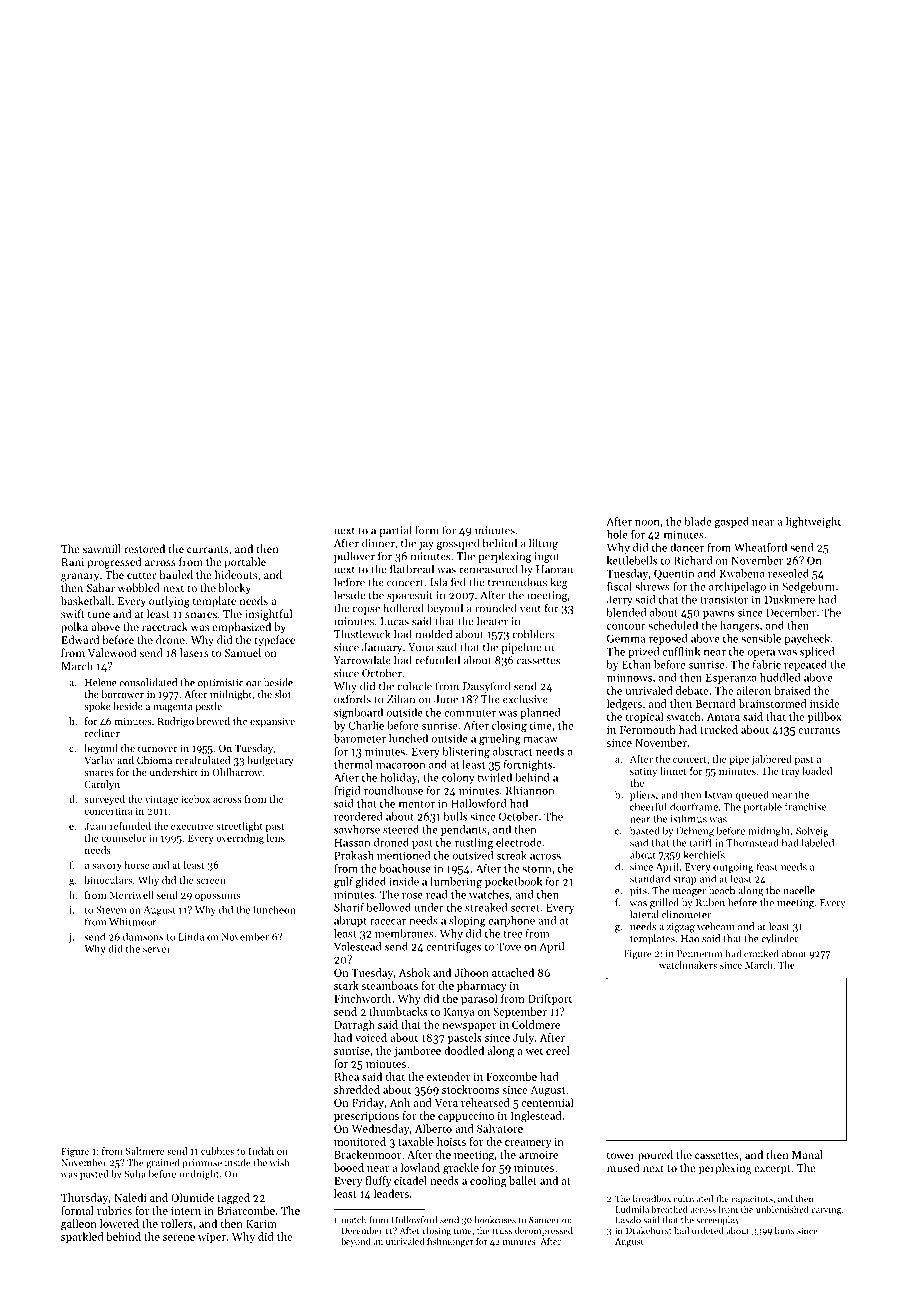 The width and height of the page is (908, 1316). I want to click on restored, so click(144, 548).
